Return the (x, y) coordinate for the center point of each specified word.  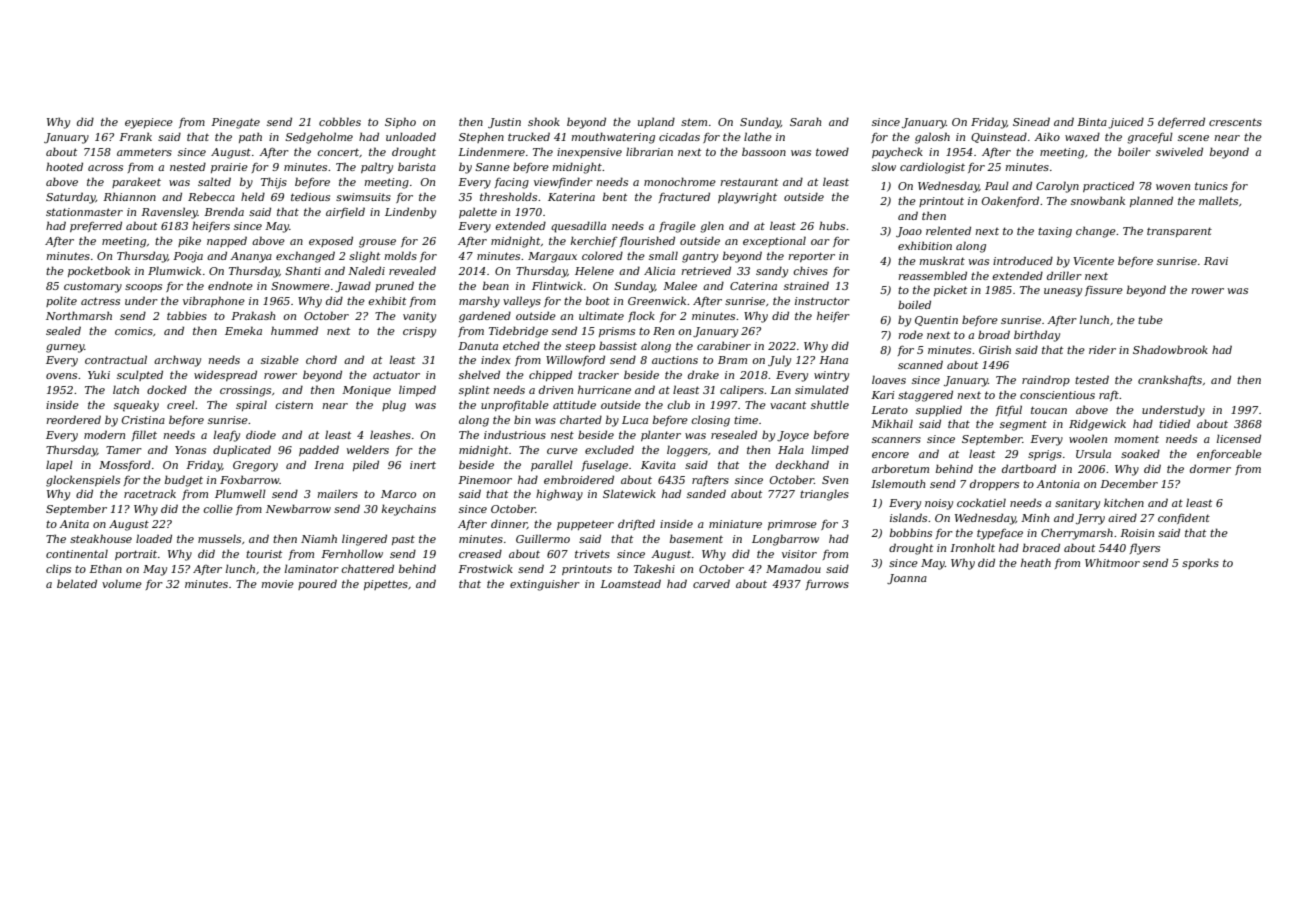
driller (1064, 275)
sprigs (1045, 455)
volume (122, 583)
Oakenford (1010, 201)
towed (832, 151)
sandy (772, 272)
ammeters (144, 152)
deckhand (802, 464)
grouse (377, 243)
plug (394, 406)
